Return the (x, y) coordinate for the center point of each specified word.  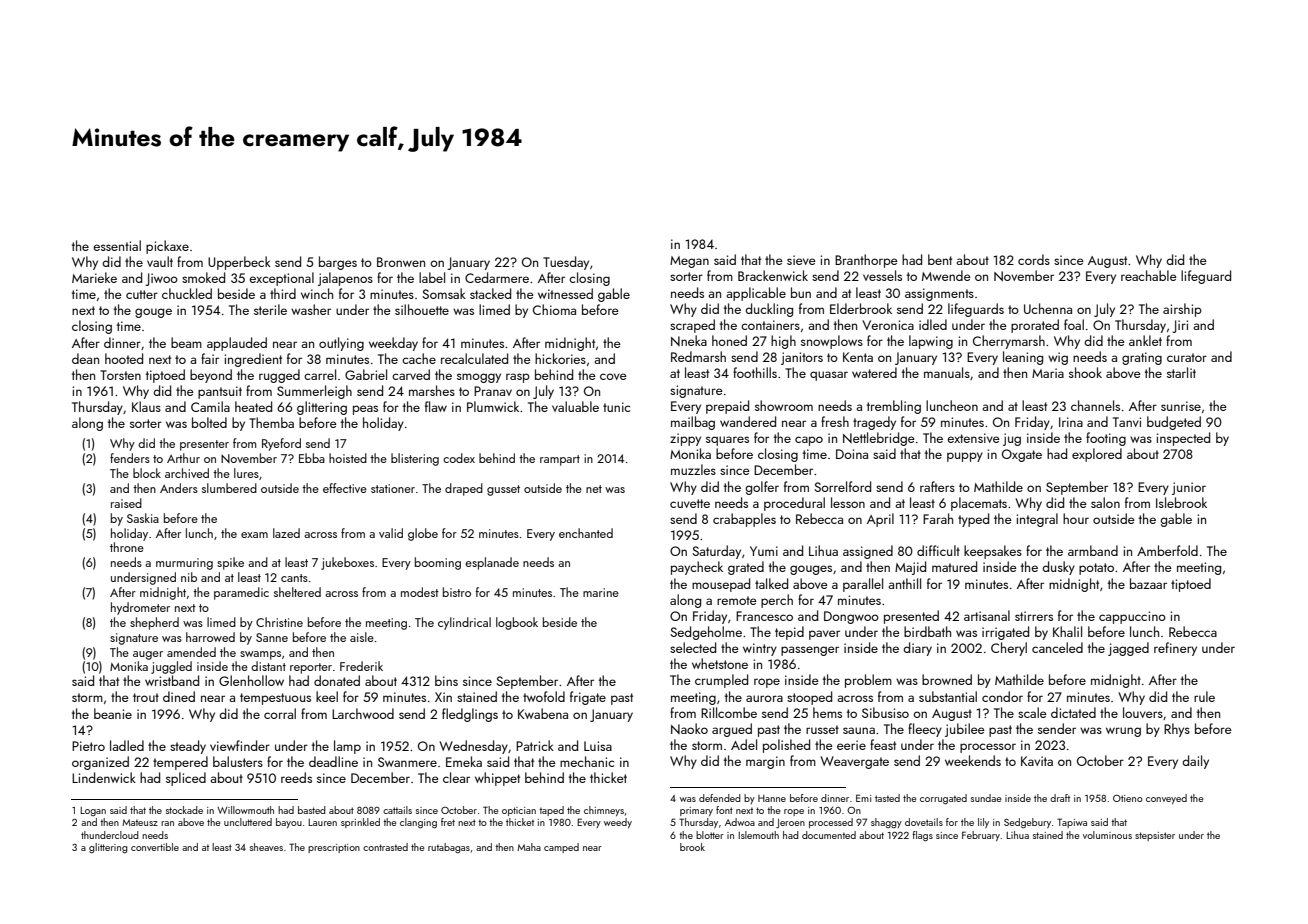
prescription (334, 848)
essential (117, 245)
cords (1034, 259)
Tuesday (566, 263)
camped (561, 848)
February (981, 836)
